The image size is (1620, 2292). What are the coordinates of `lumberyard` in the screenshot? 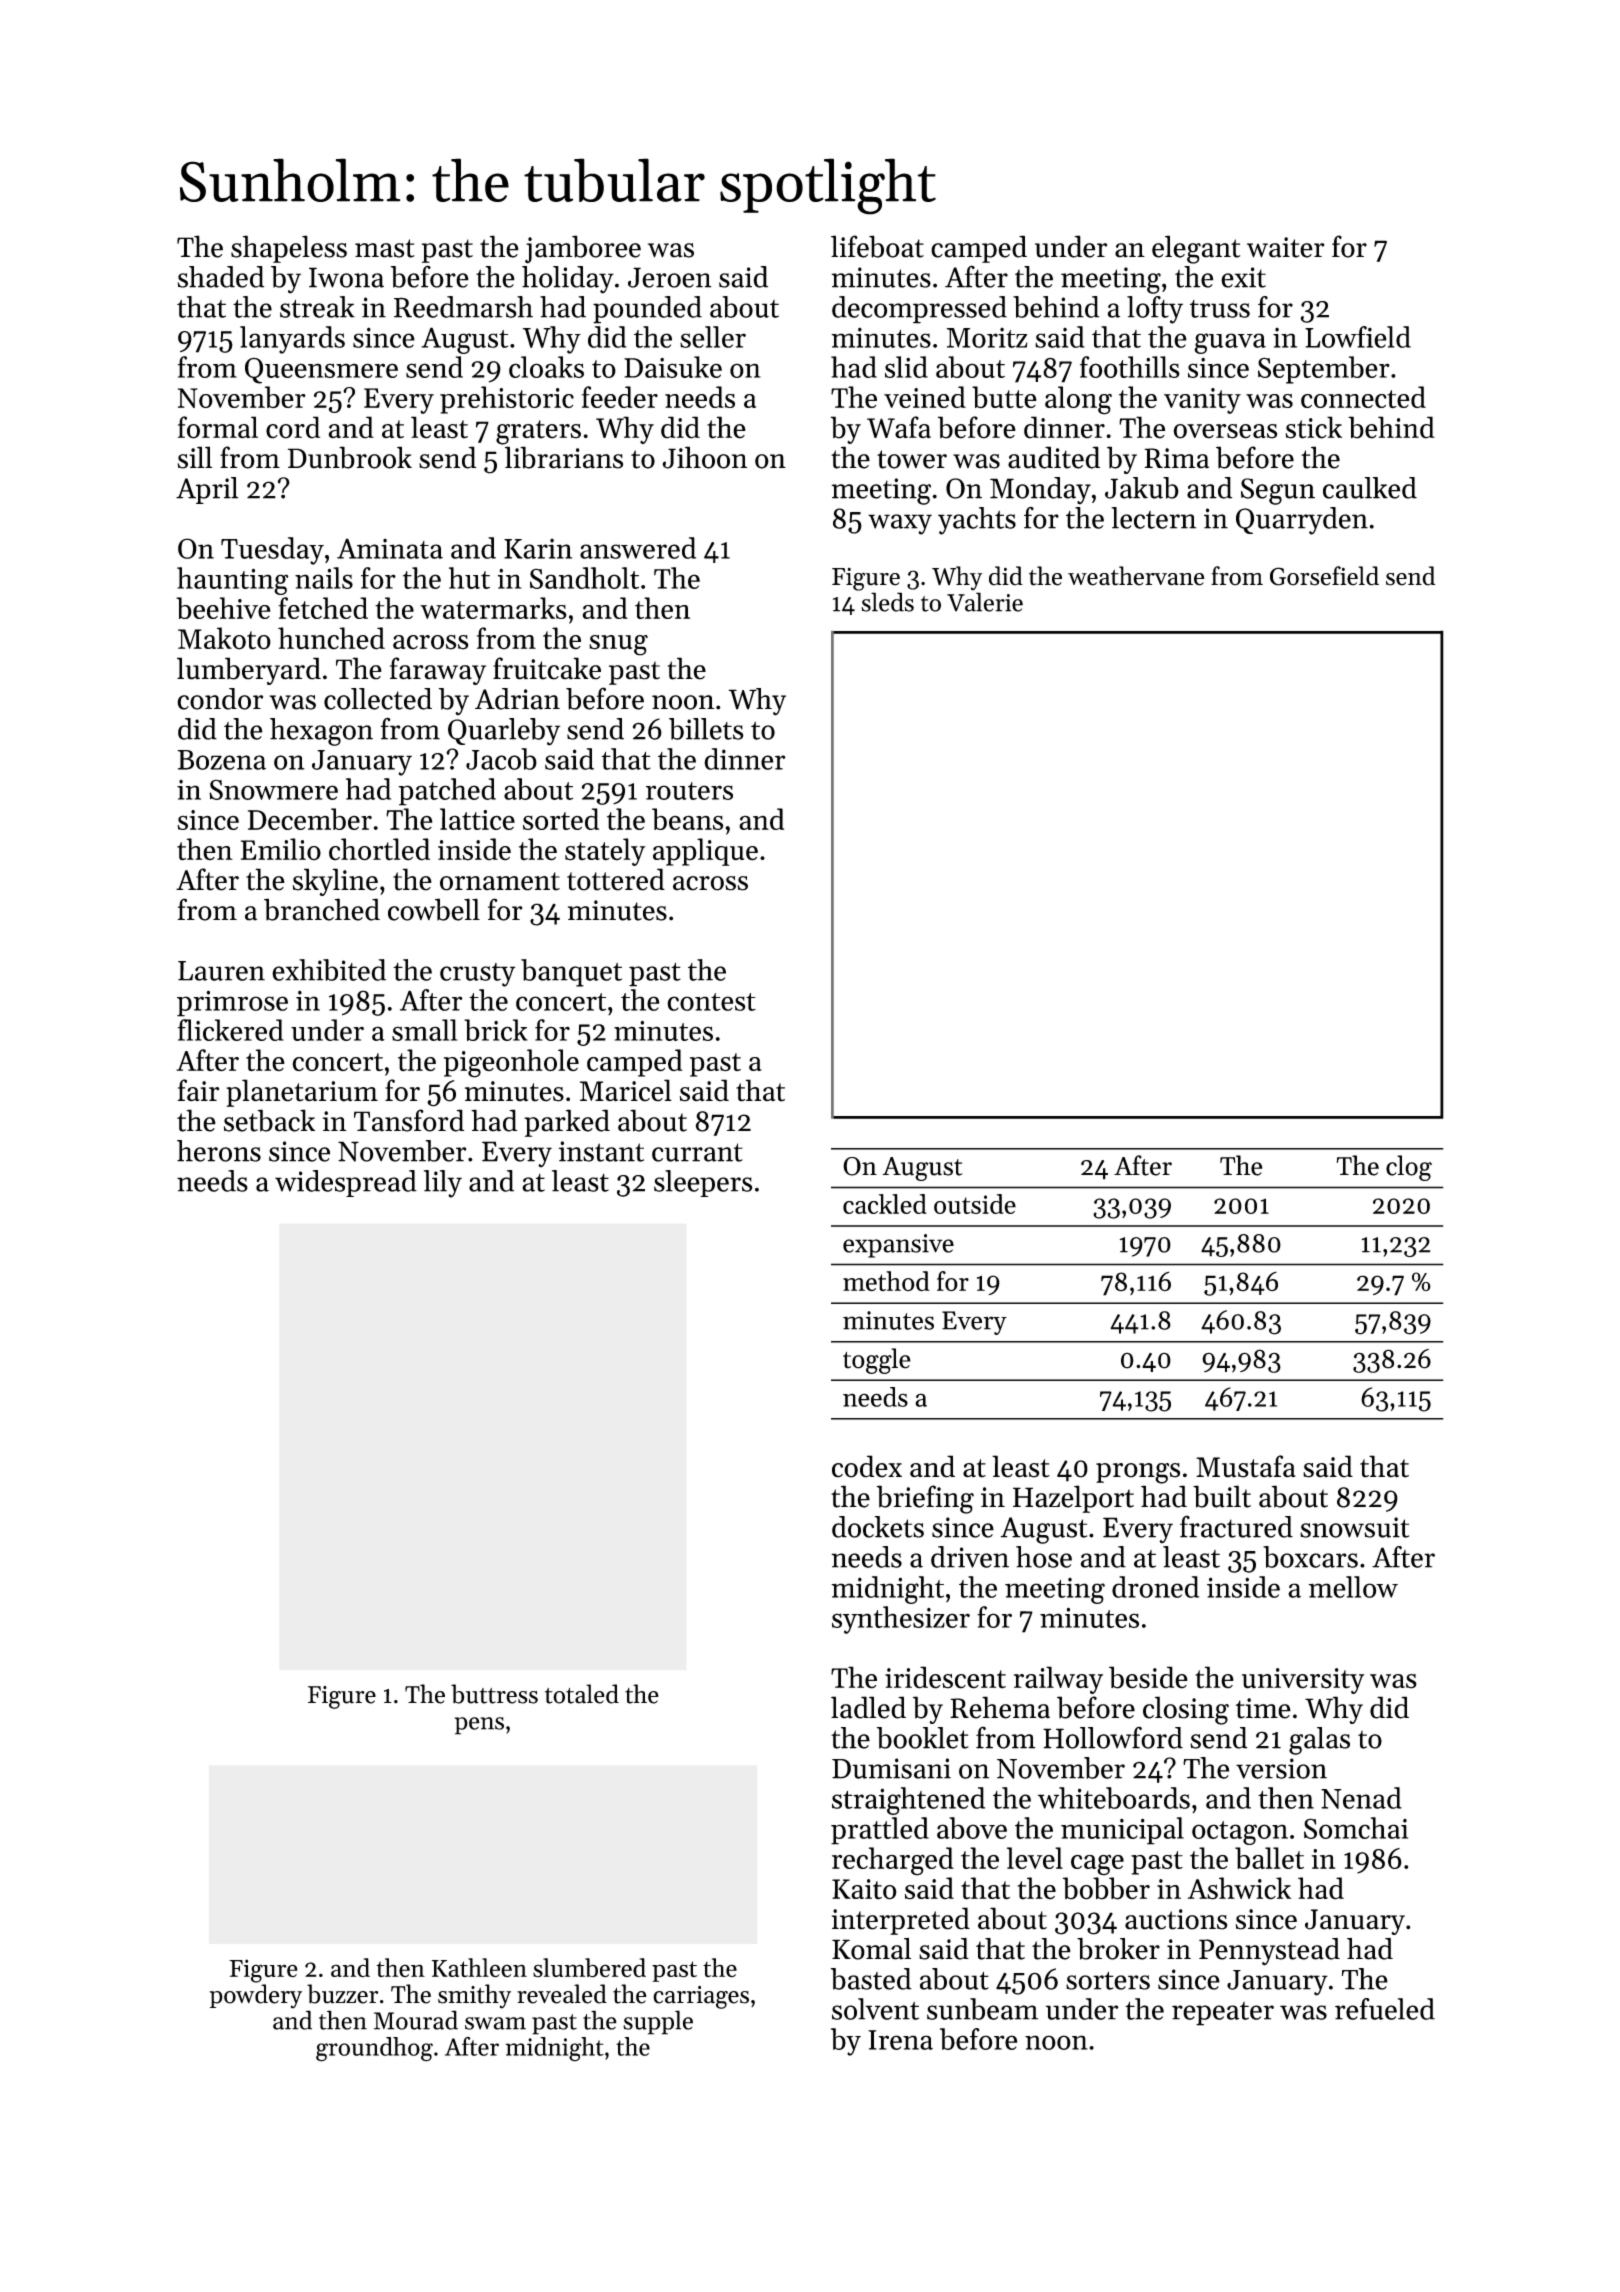 It's located at (249, 671).
